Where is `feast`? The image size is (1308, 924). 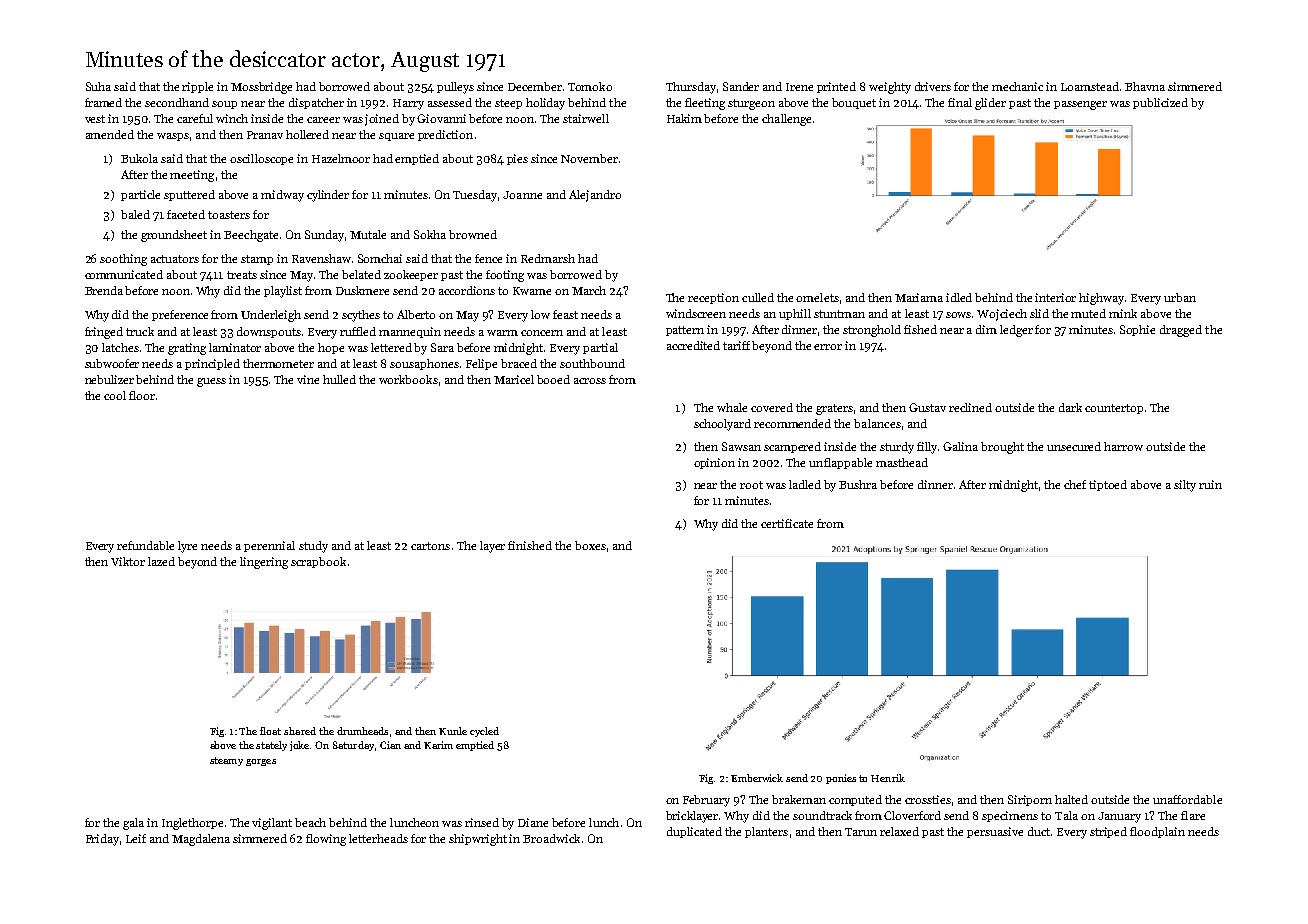 feast is located at coordinates (565, 314).
